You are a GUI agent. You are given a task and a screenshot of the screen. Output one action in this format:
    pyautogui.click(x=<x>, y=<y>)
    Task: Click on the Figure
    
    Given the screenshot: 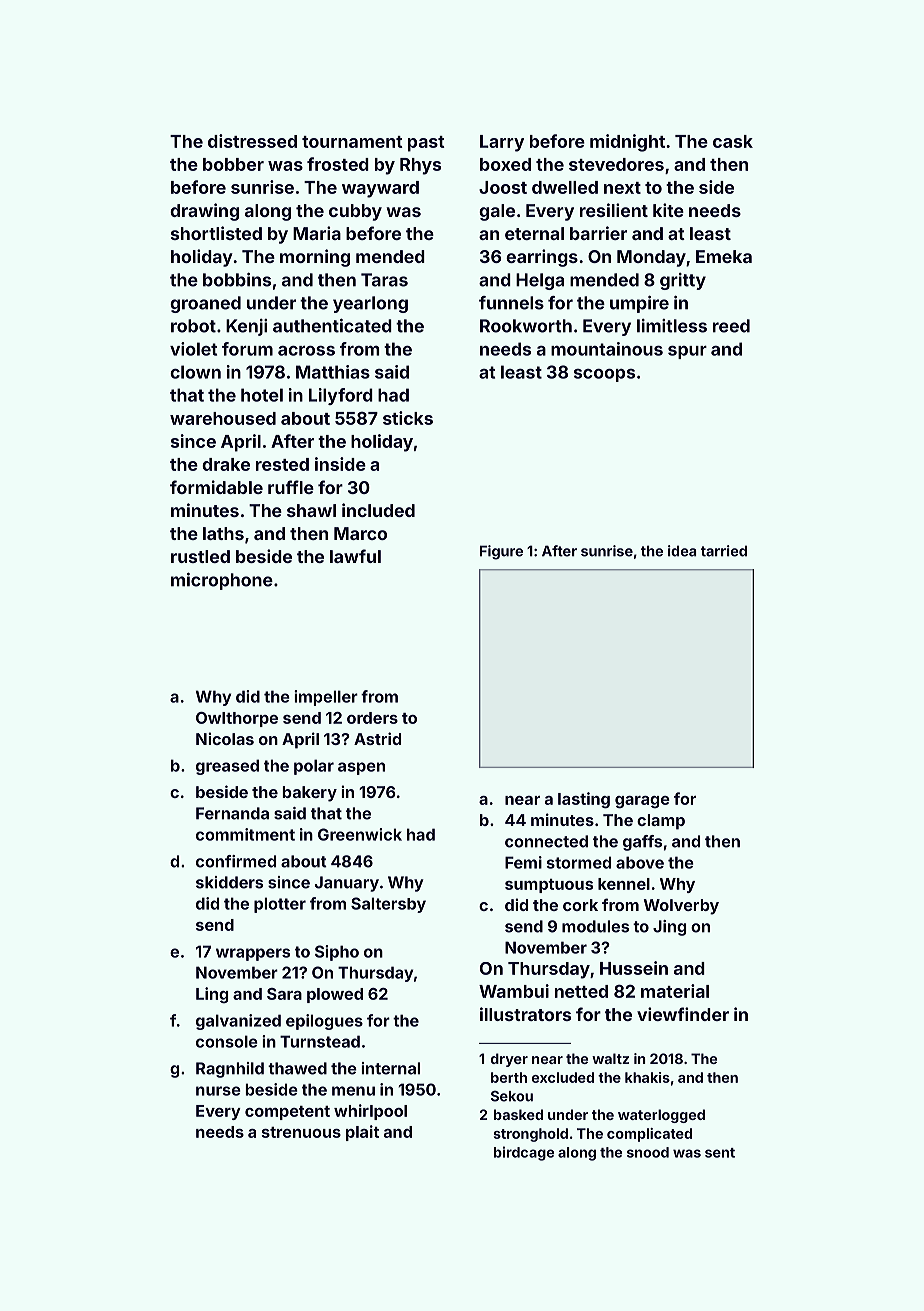 What is the action you would take?
    pyautogui.click(x=501, y=552)
